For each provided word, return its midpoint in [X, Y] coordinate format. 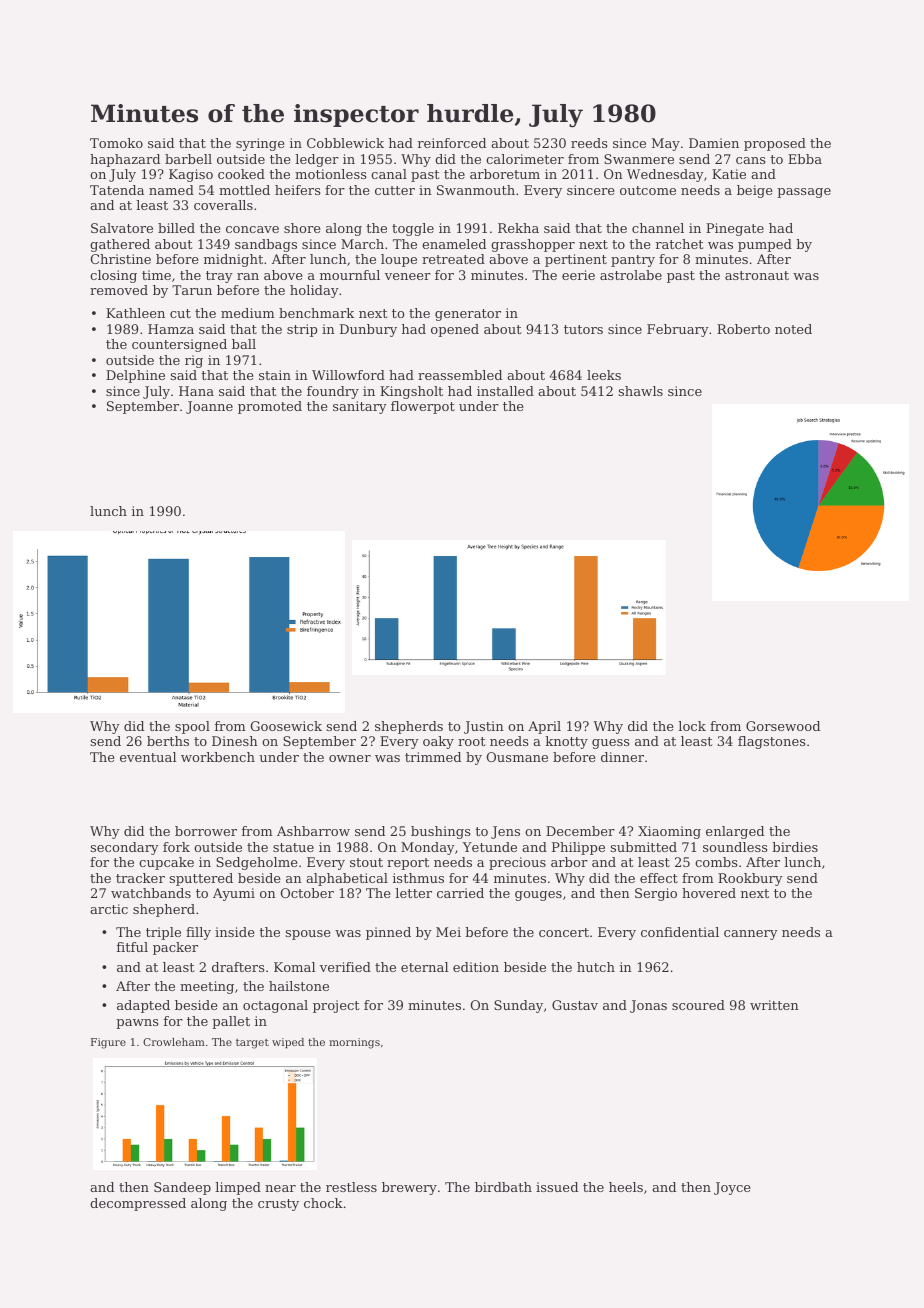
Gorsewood [783, 726]
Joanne [209, 407]
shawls [640, 391]
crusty [278, 1205]
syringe [260, 144]
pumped [765, 245]
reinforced [452, 143]
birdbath [503, 1187]
